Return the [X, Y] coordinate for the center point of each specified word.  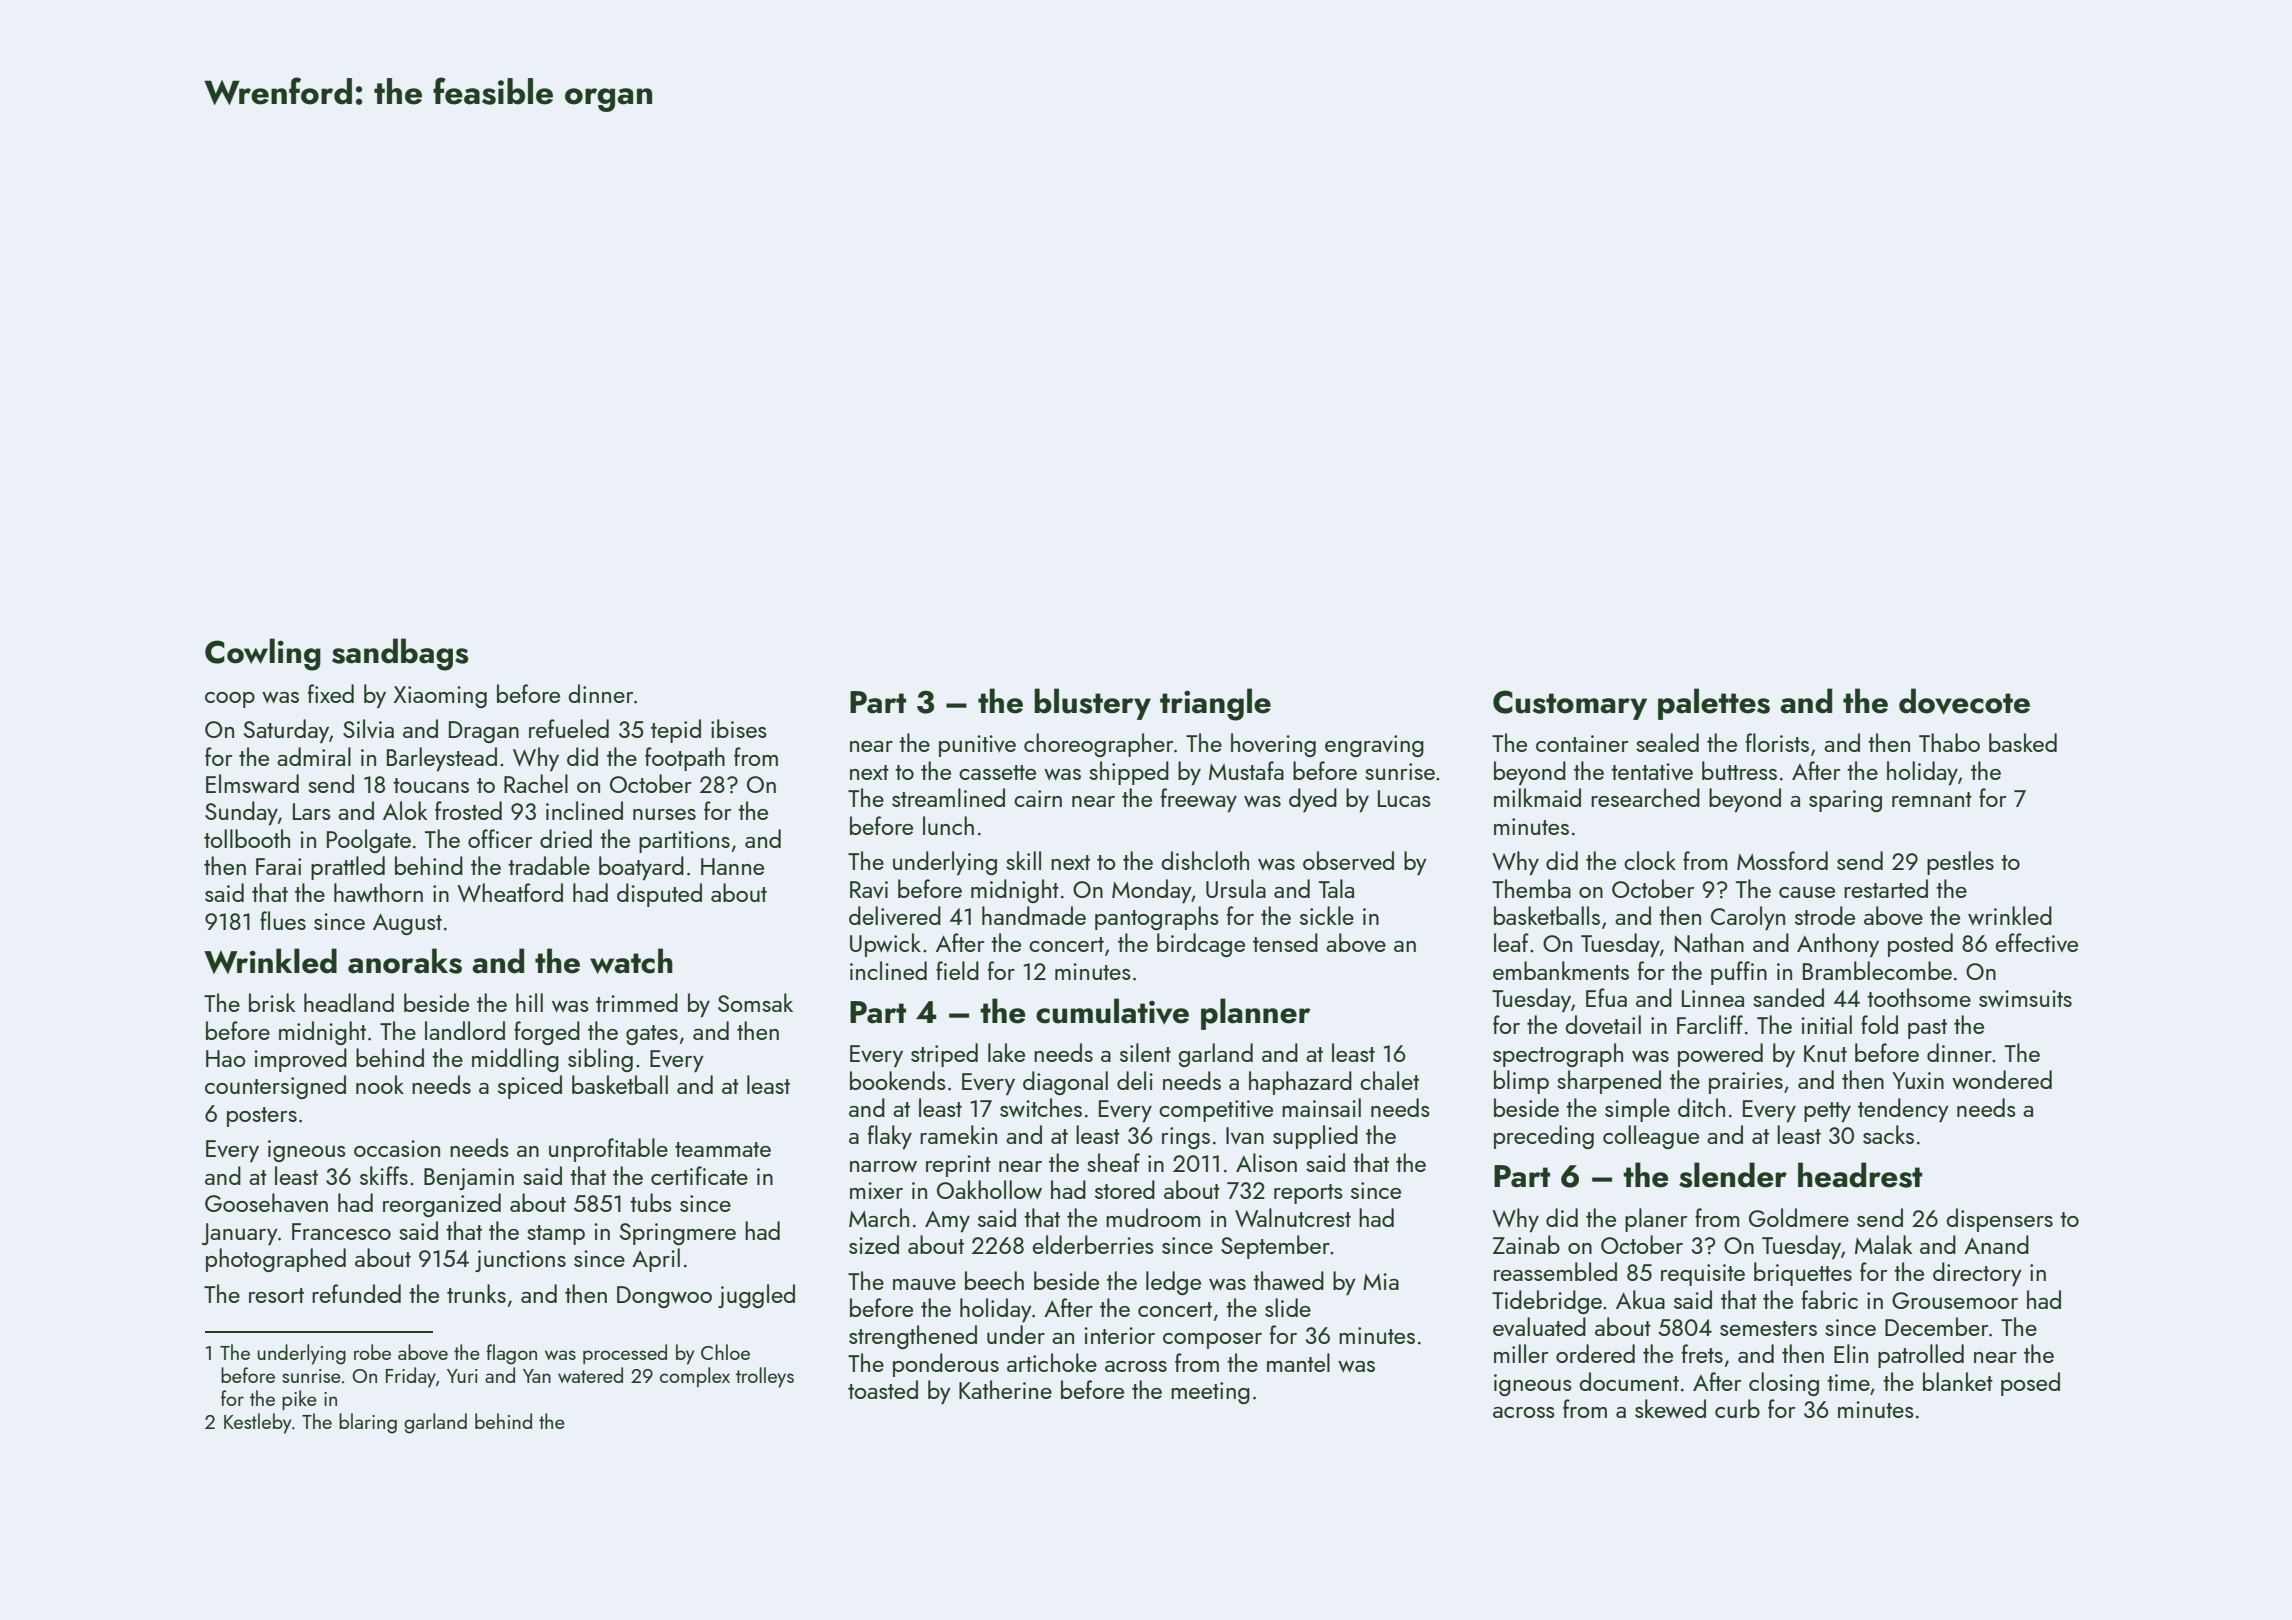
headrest [1860, 1175]
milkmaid [1537, 797]
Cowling [263, 654]
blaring [368, 1423]
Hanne [732, 866]
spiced [530, 1087]
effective [2036, 942]
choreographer [1098, 745]
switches [1041, 1107]
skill [1023, 860]
